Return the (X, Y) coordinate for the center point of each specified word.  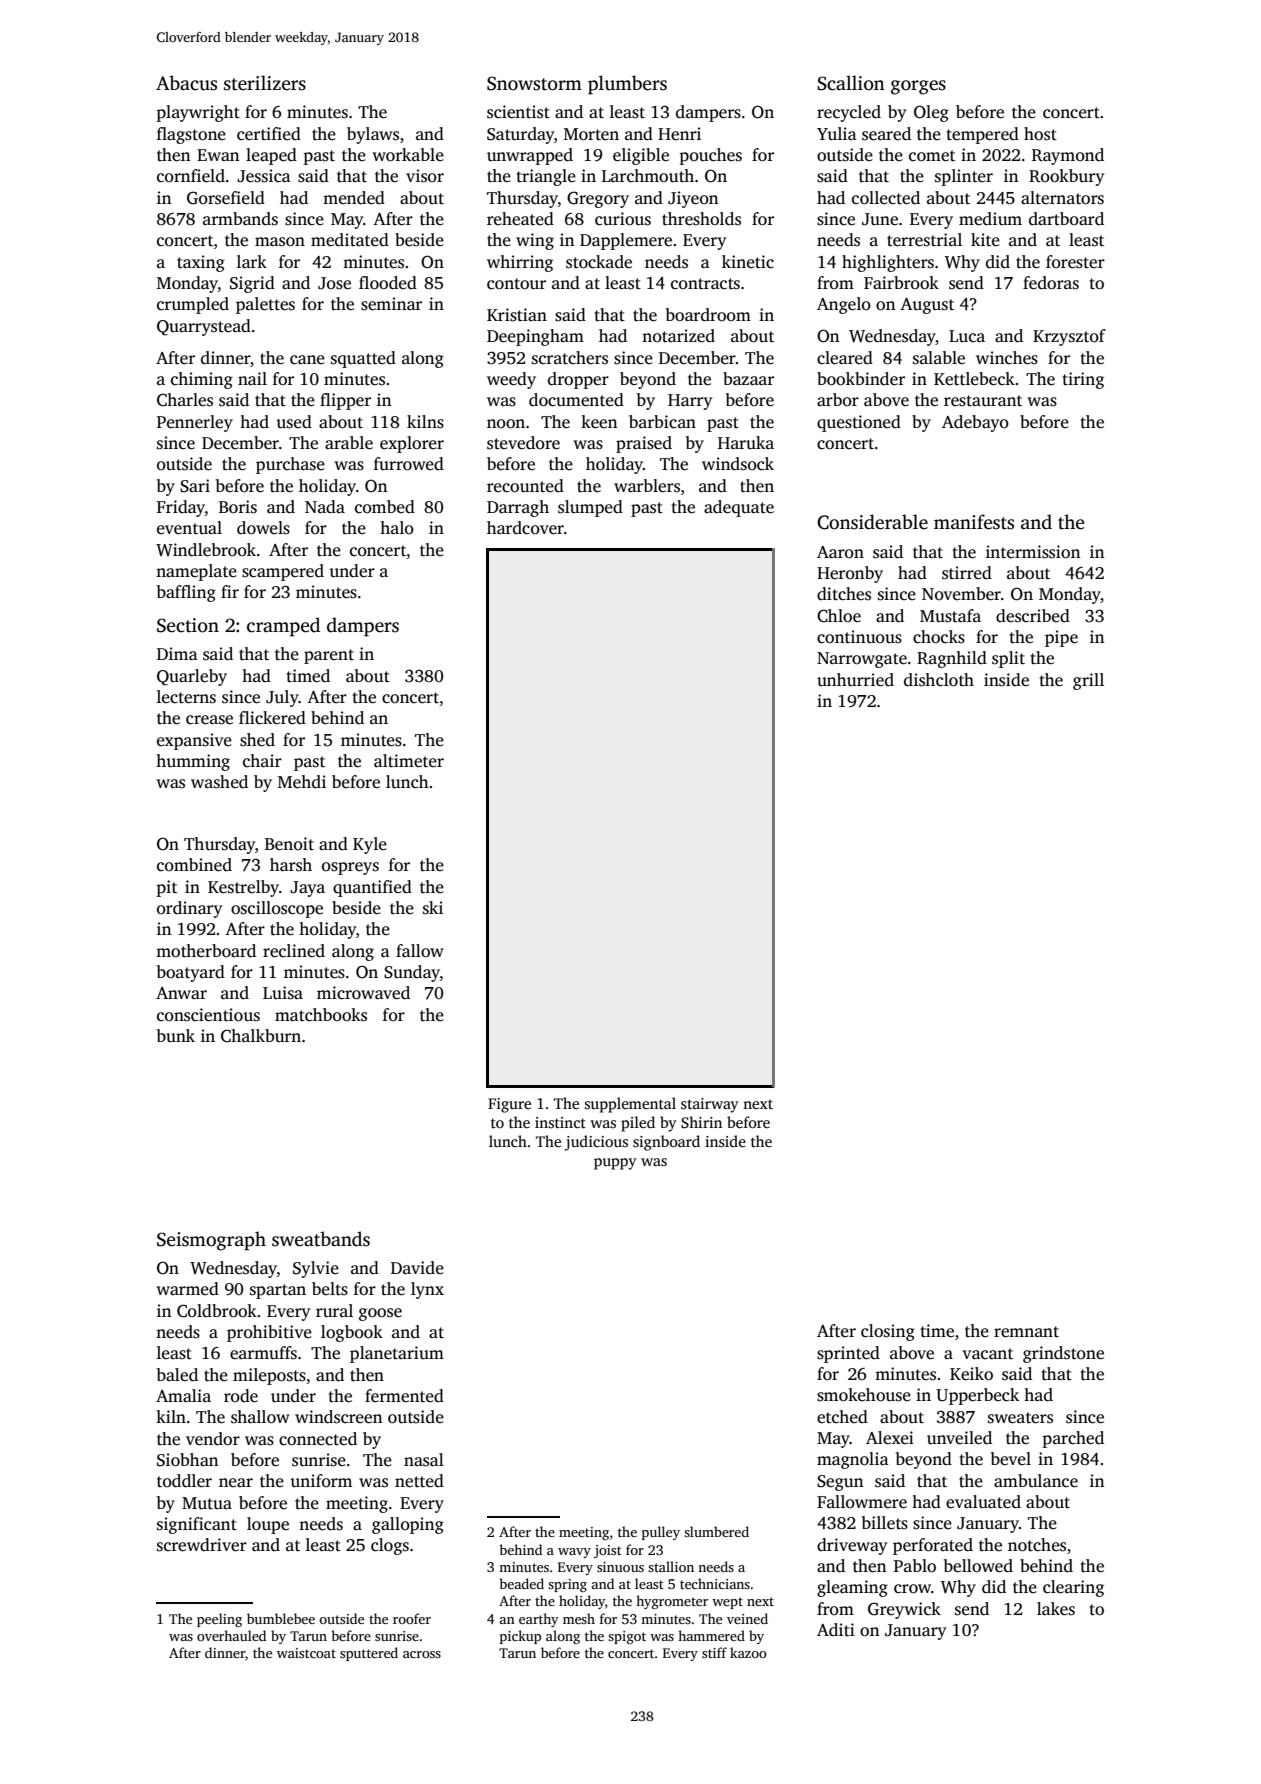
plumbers (627, 85)
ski (433, 908)
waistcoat (306, 1653)
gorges (918, 87)
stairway (710, 1105)
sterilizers (265, 83)
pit (166, 888)
